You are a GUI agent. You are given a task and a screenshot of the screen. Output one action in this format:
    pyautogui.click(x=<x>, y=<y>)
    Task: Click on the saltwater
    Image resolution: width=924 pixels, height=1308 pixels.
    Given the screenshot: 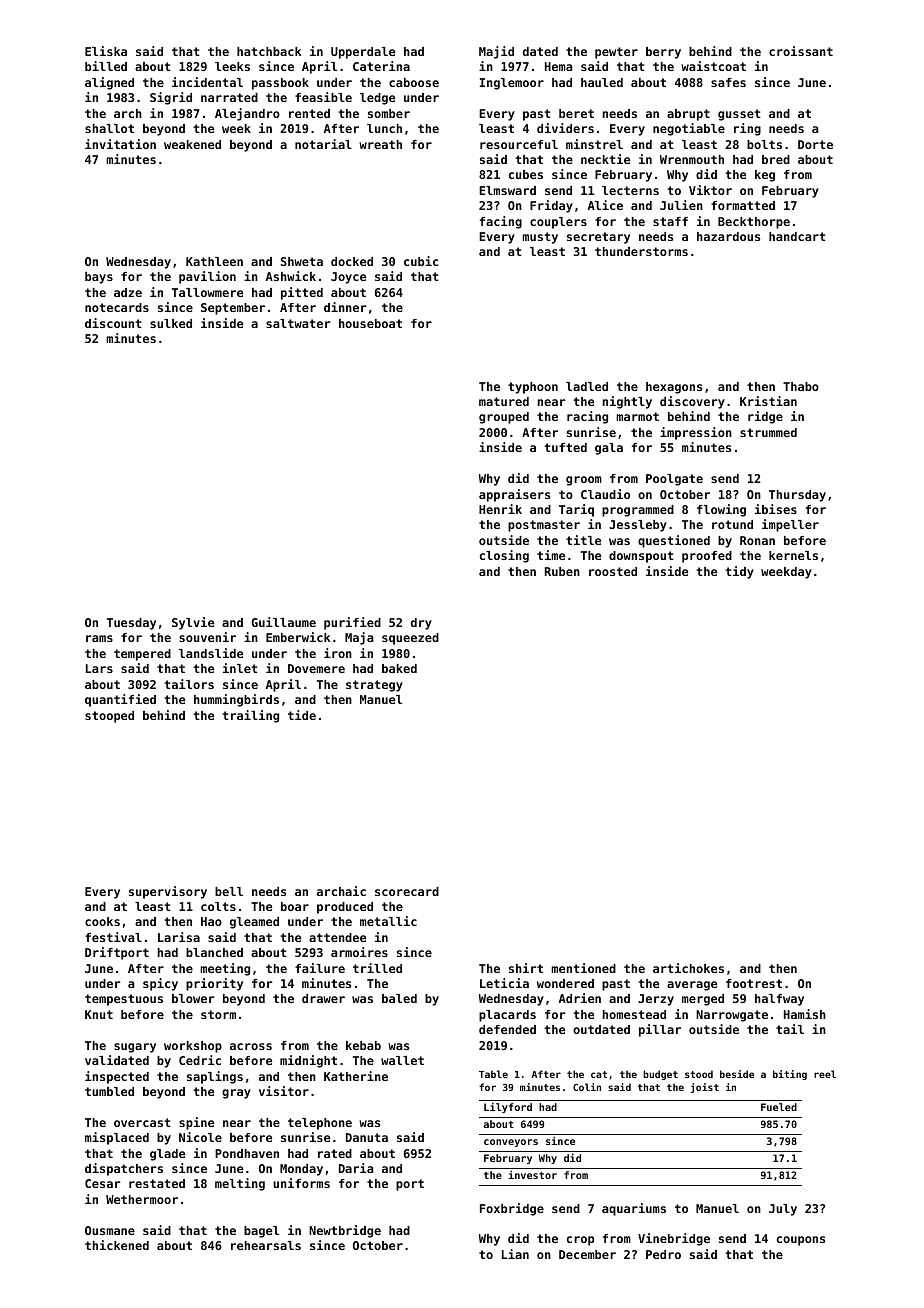 What is the action you would take?
    pyautogui.click(x=298, y=323)
